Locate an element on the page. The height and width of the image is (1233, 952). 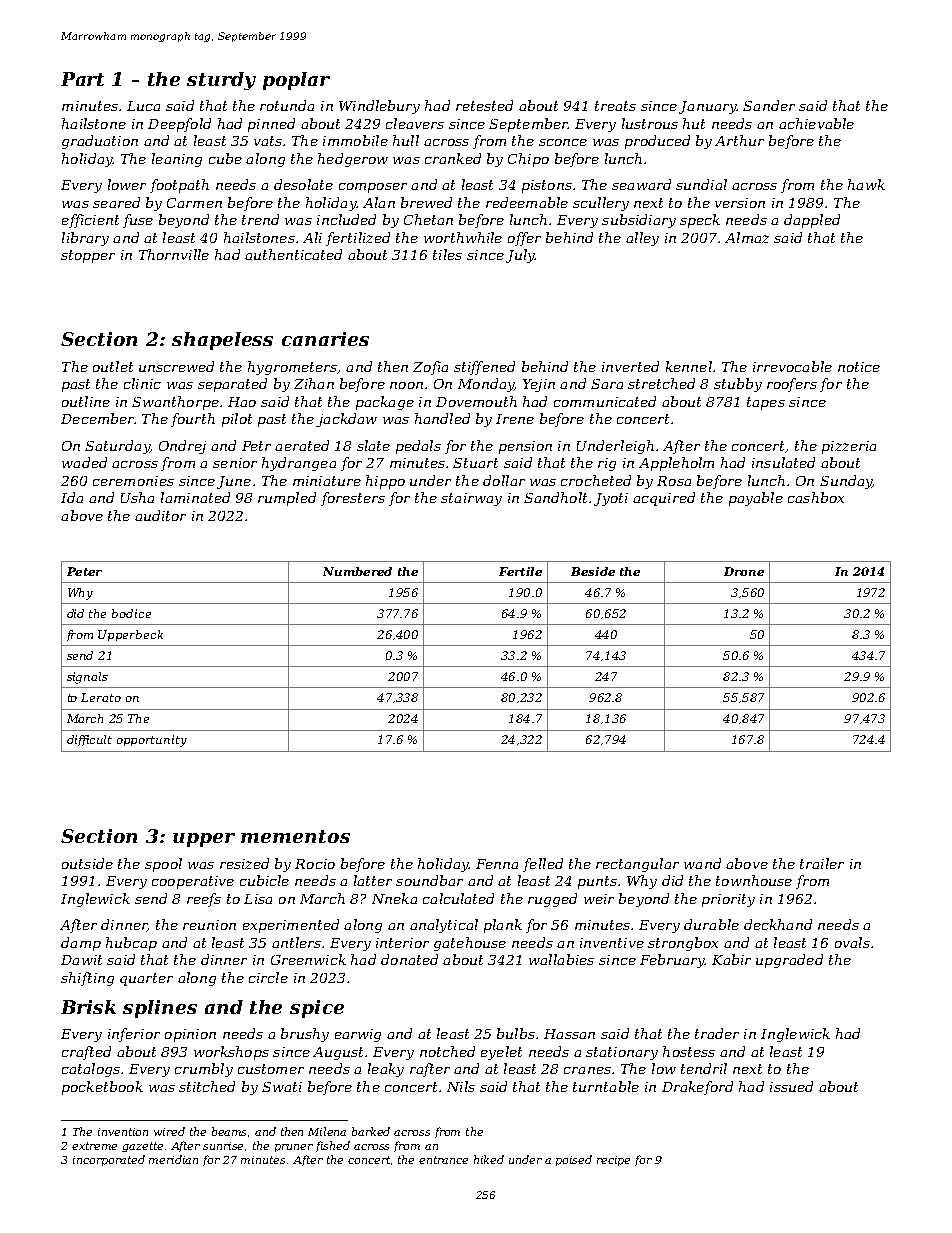
Part is located at coordinates (82, 79).
